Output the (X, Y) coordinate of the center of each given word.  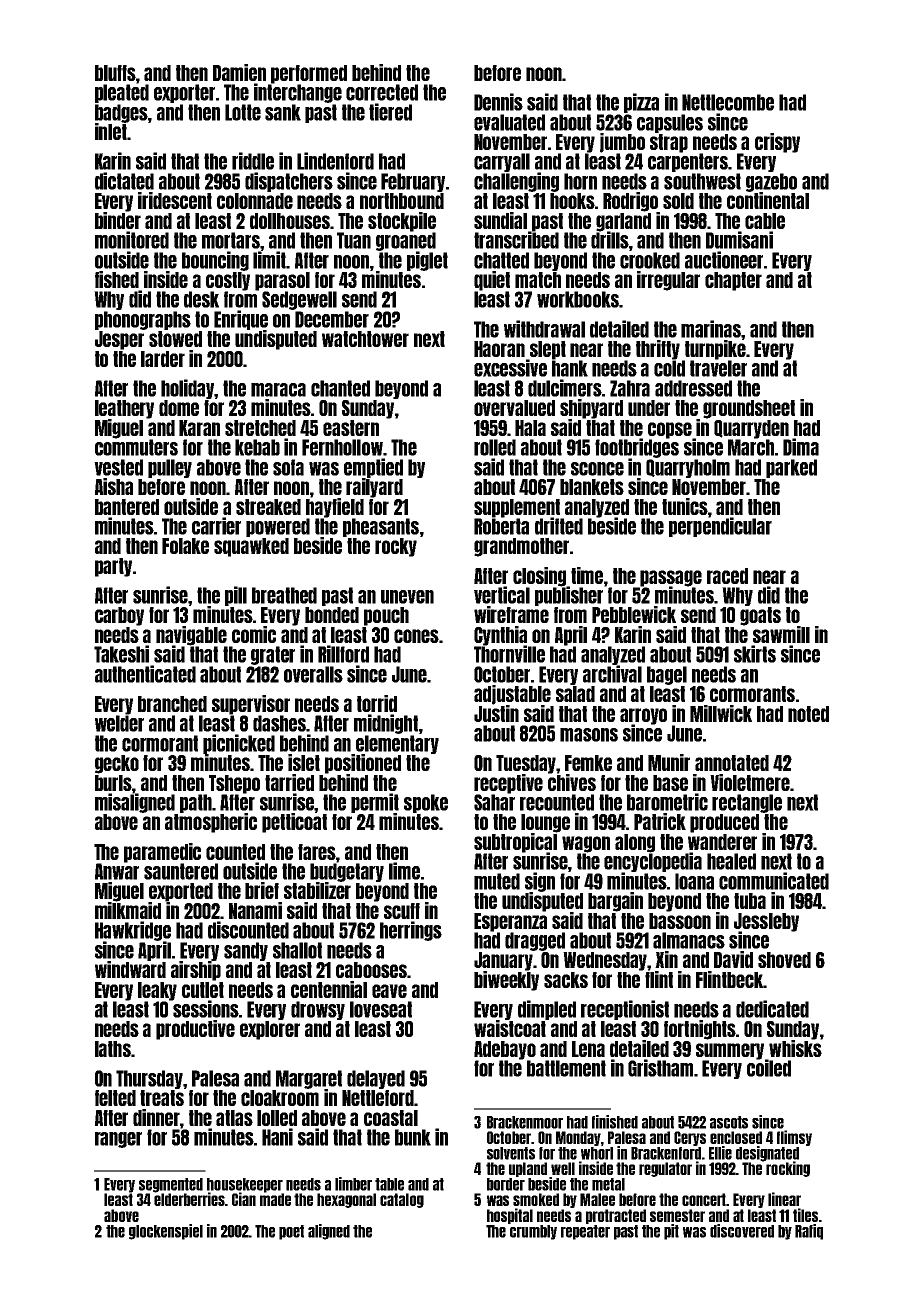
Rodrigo (630, 202)
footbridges (637, 448)
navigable (191, 636)
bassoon (680, 921)
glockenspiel (166, 1232)
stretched (260, 428)
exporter (184, 93)
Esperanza (510, 922)
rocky (396, 547)
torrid (377, 703)
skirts (755, 654)
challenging (516, 182)
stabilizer (317, 890)
